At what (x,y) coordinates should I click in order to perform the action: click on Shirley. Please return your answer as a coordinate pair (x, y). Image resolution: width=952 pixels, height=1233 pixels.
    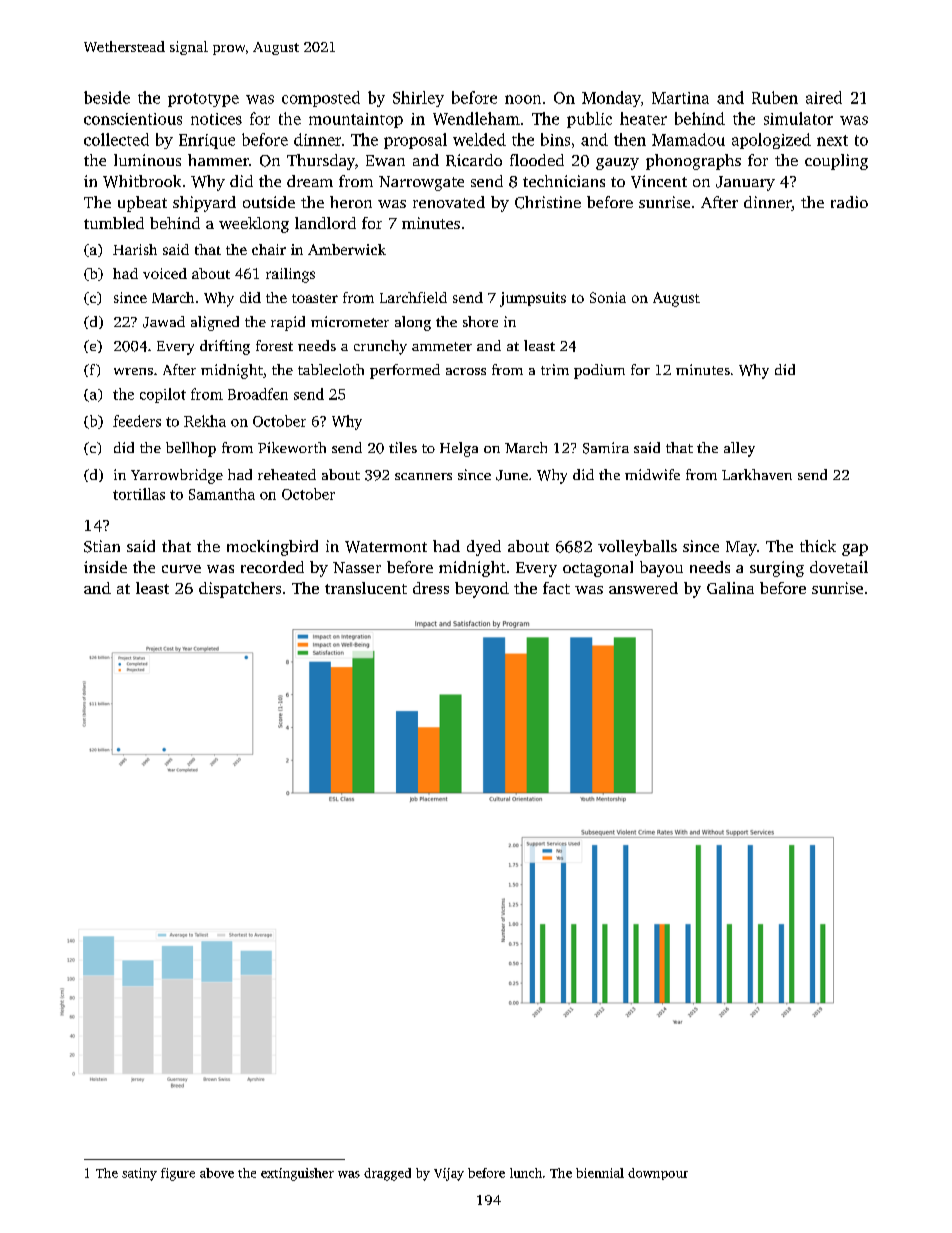
    Looking at the image, I should click on (418, 99).
